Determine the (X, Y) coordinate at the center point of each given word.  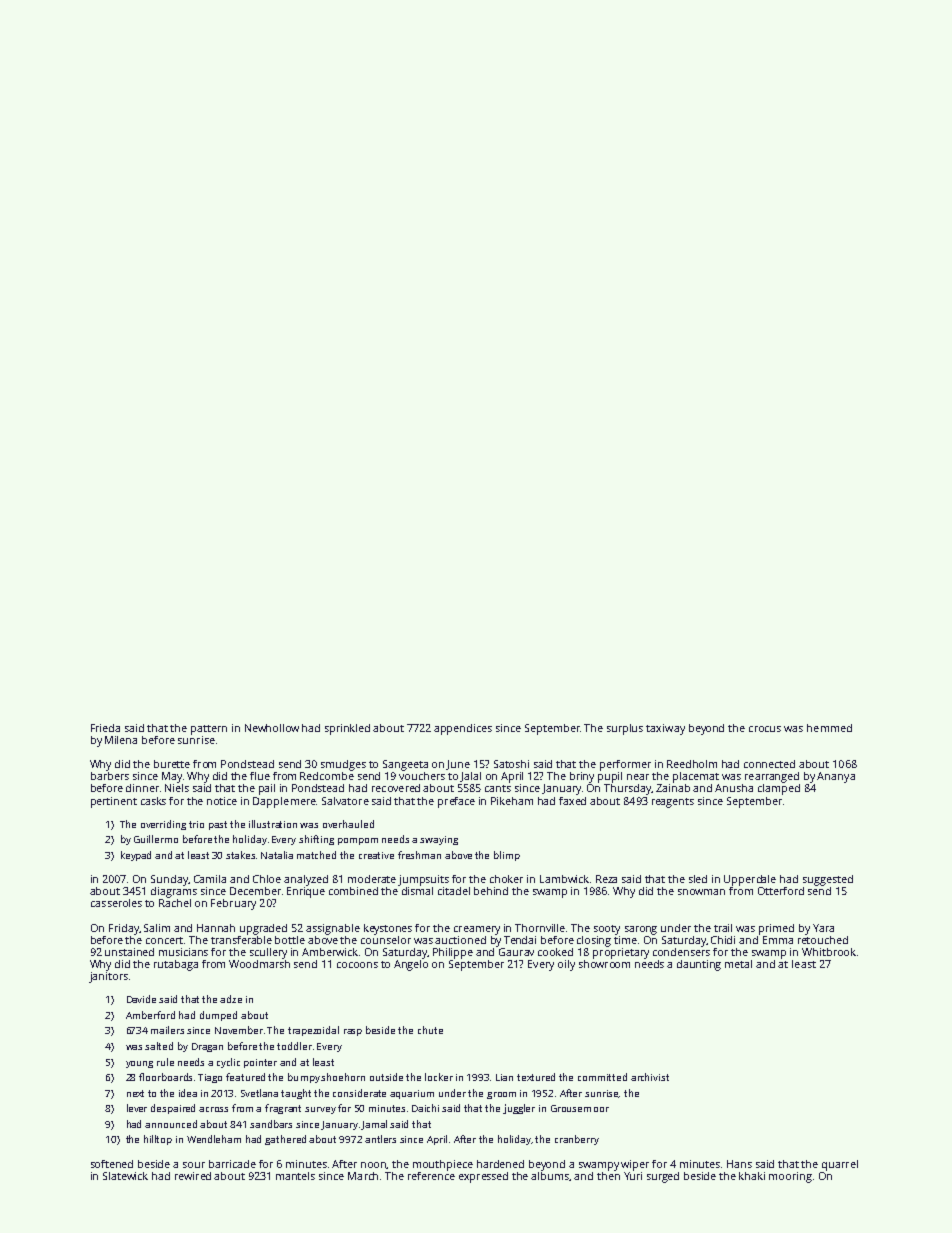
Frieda (105, 728)
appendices (463, 729)
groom (501, 1095)
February (233, 904)
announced (171, 1124)
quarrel (840, 1165)
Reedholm (692, 764)
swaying (439, 840)
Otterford (781, 891)
